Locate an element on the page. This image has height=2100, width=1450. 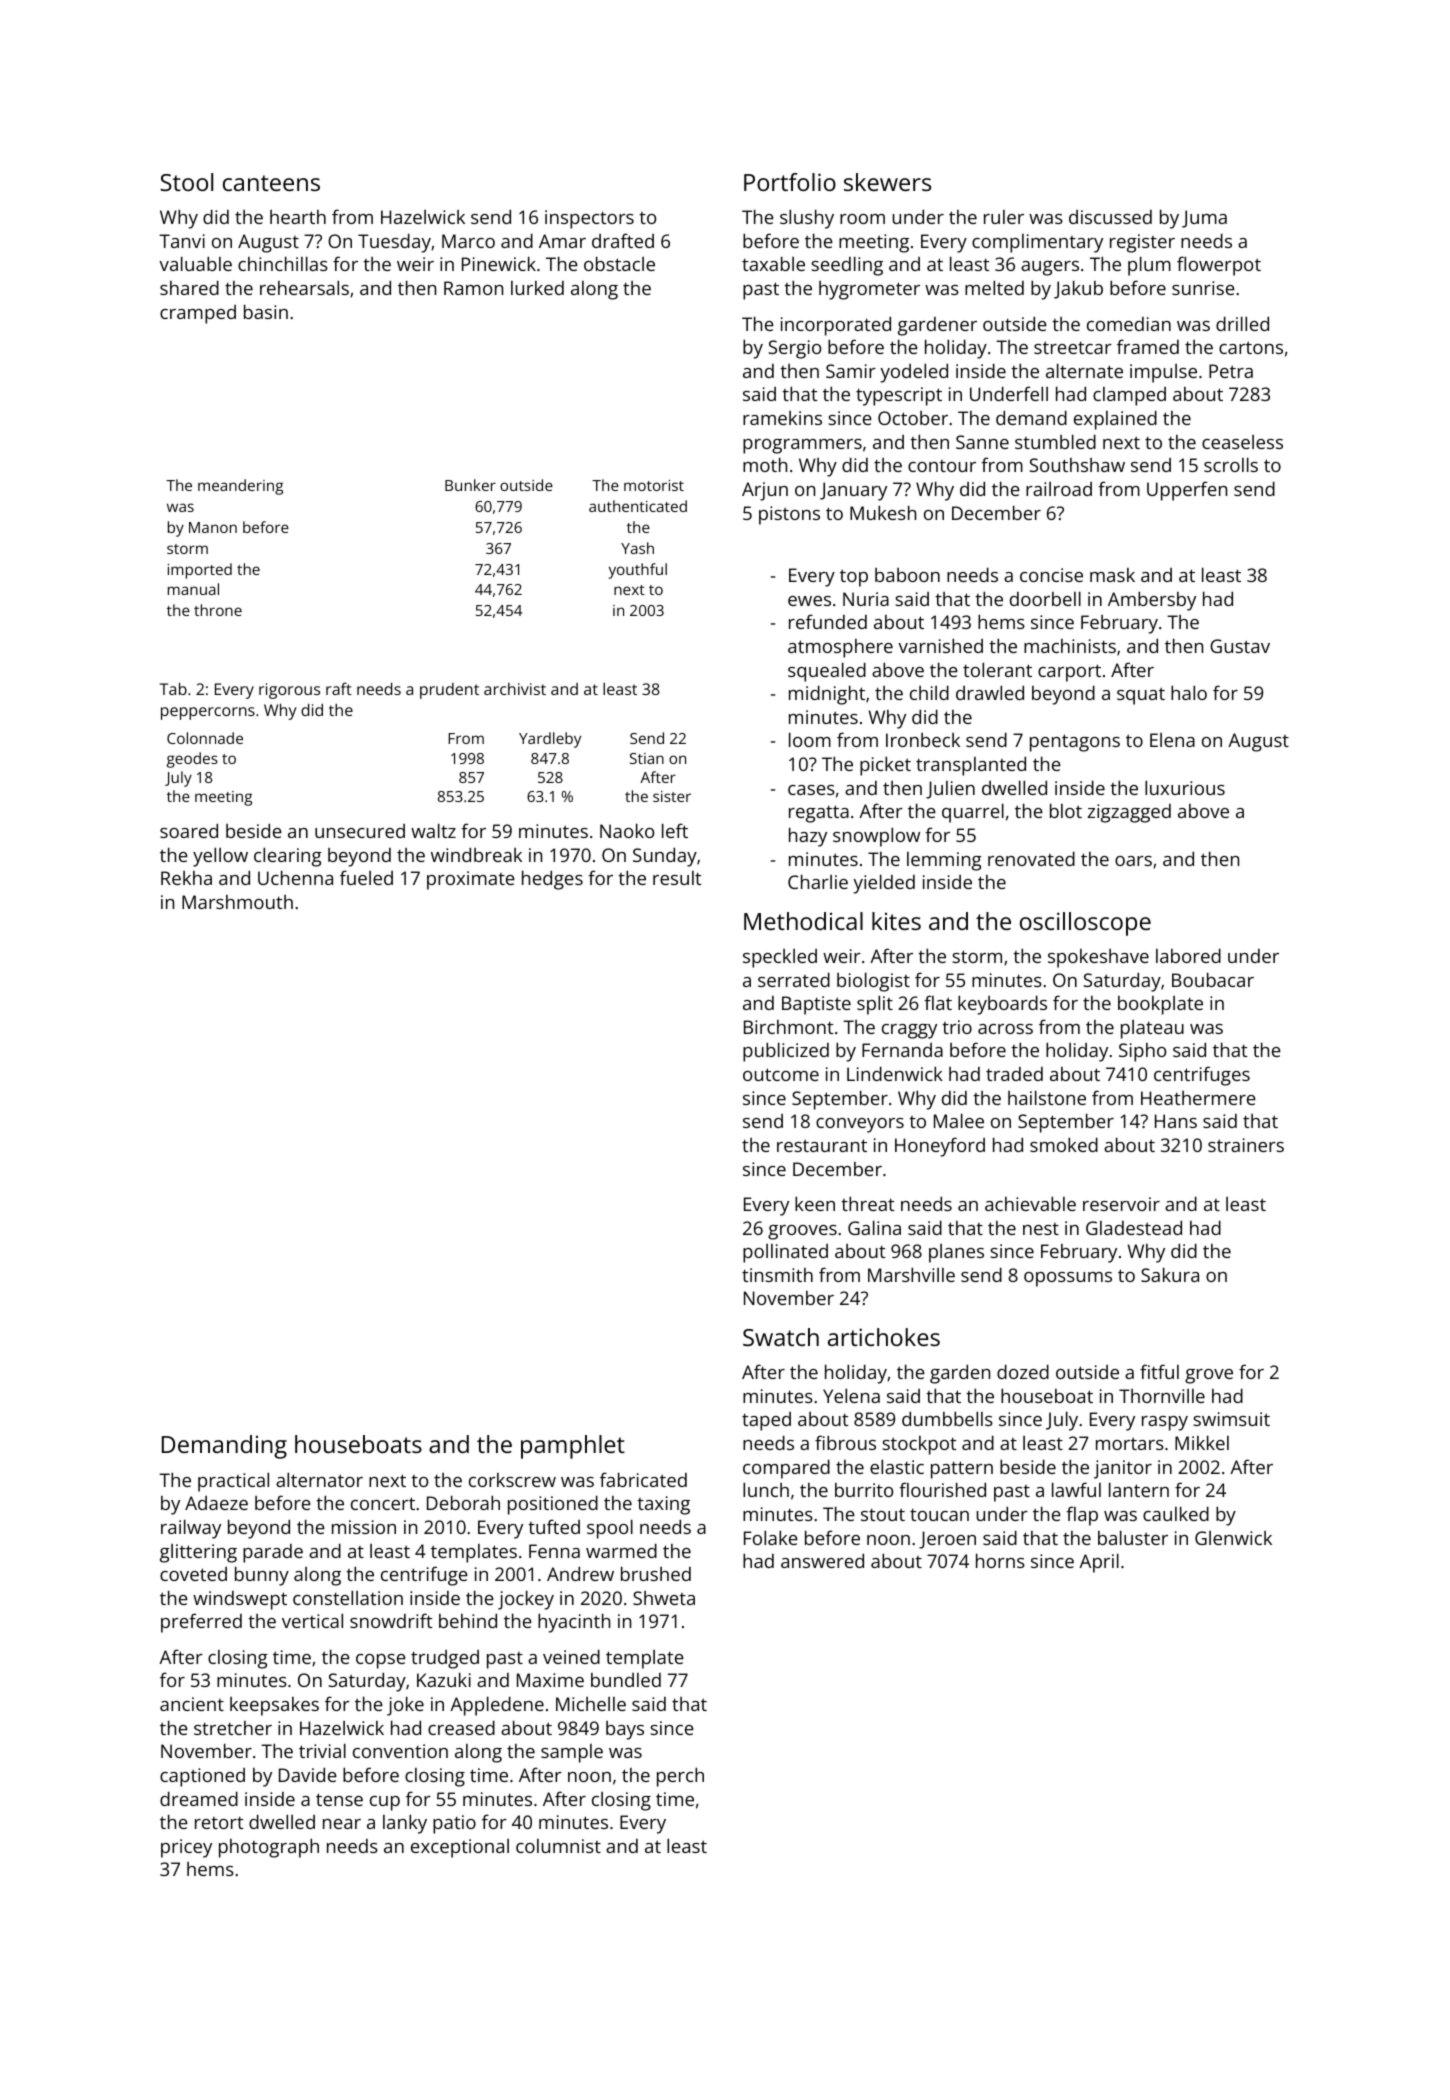
pricey is located at coordinates (186, 1848).
